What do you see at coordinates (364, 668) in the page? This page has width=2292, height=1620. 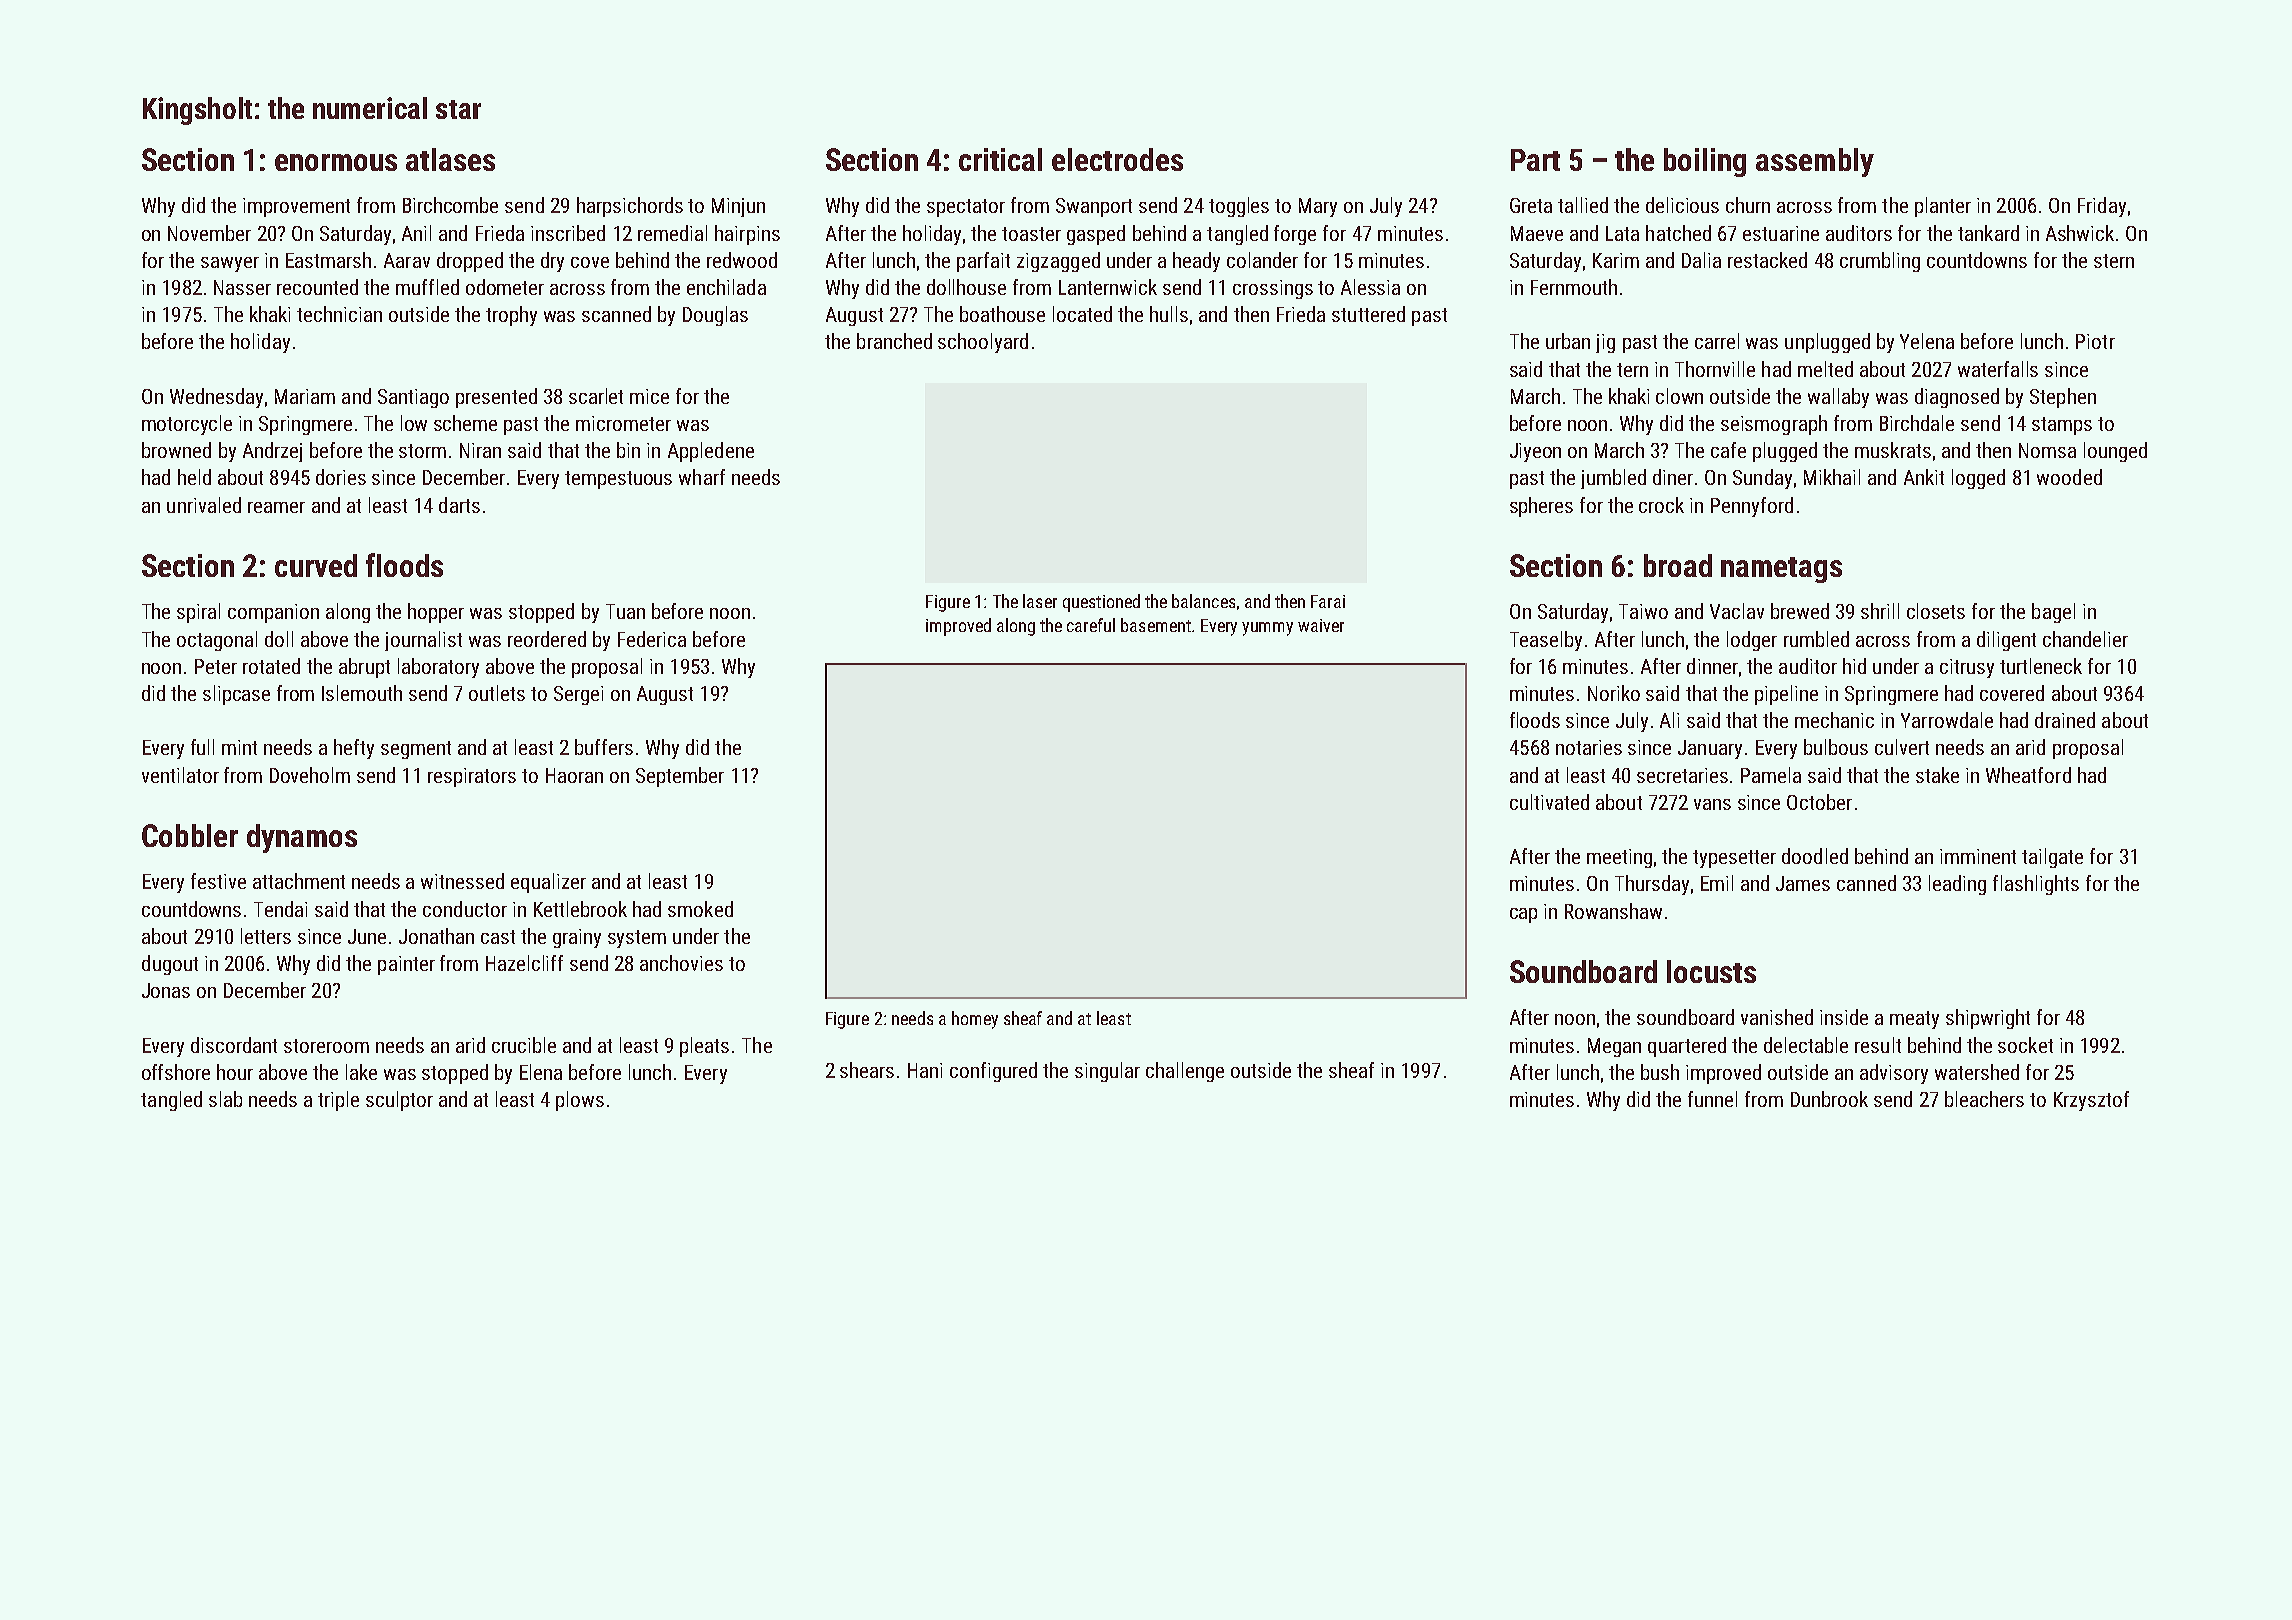 I see `abrupt` at bounding box center [364, 668].
